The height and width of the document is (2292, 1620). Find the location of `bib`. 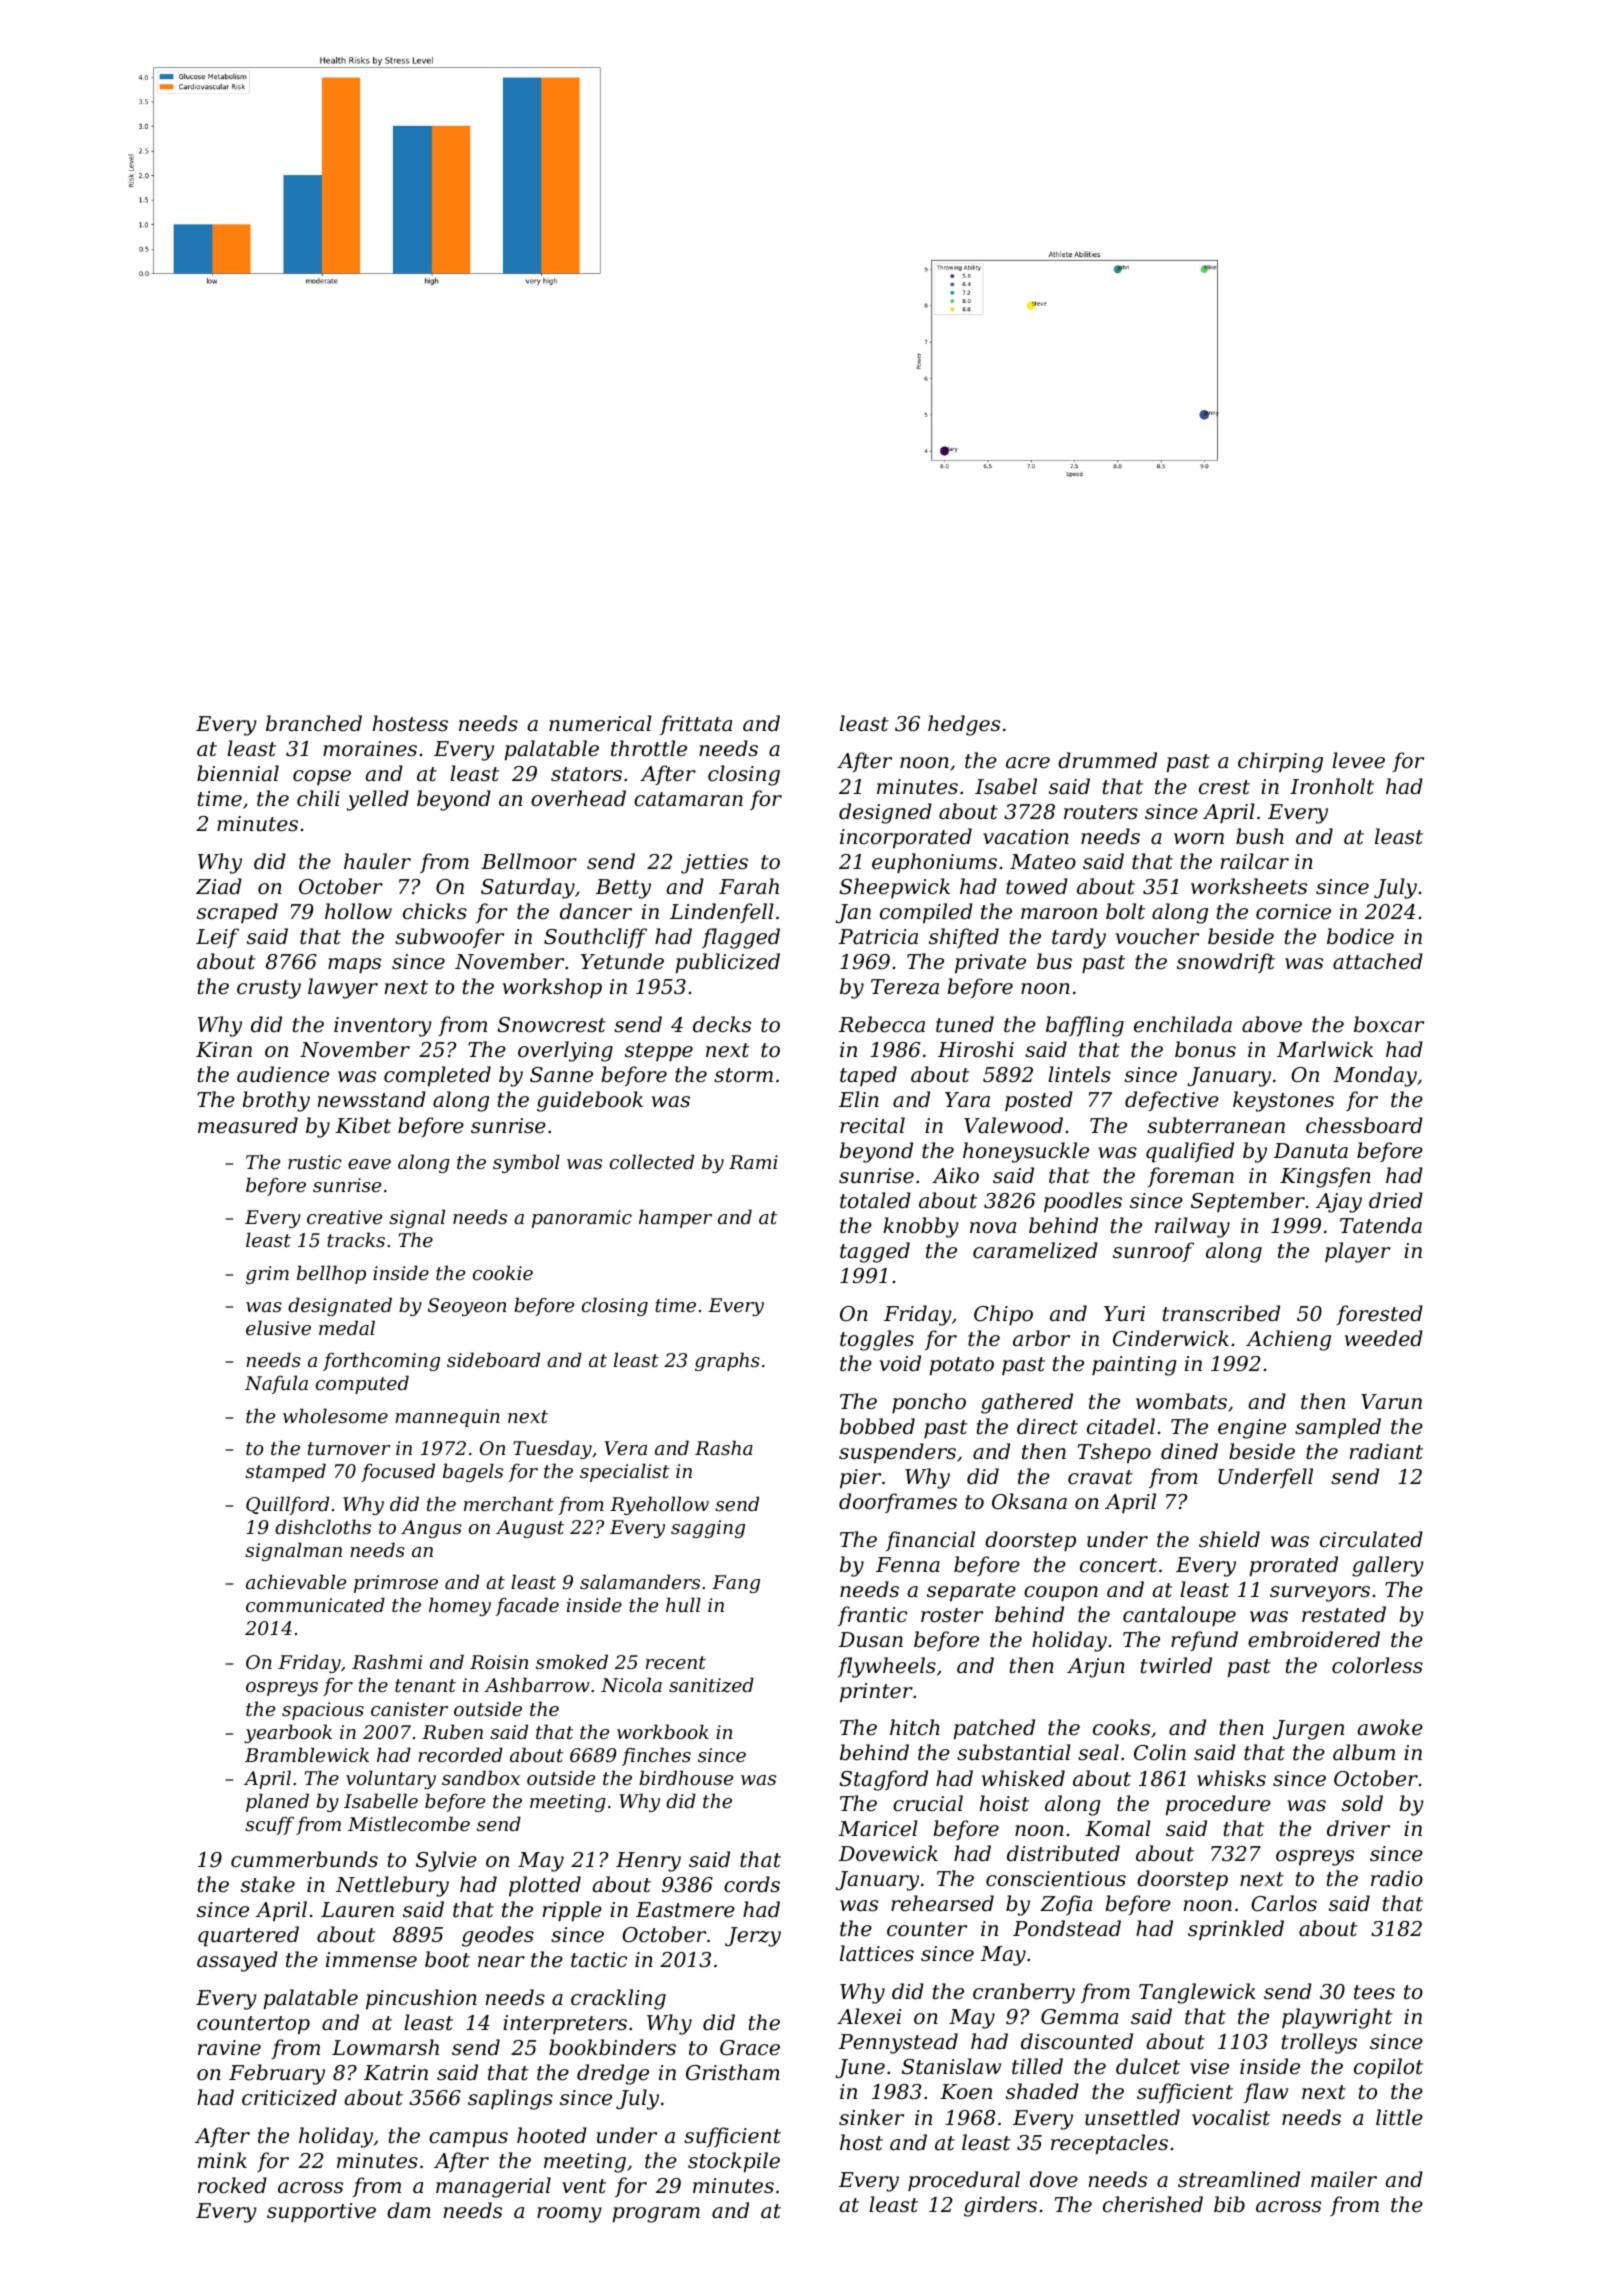

bib is located at coordinates (1229, 2204).
